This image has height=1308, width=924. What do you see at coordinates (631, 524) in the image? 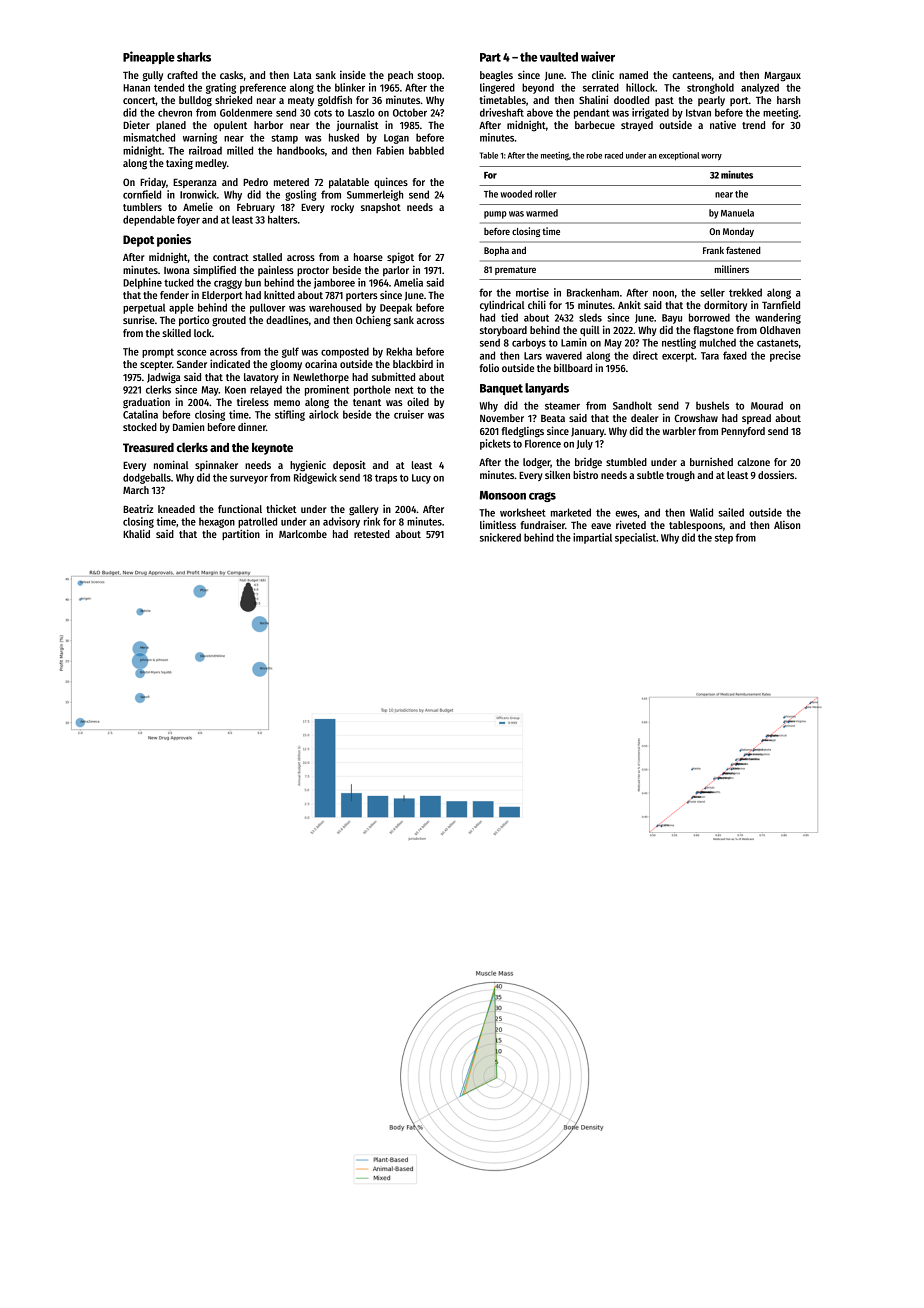
I see `riveted` at bounding box center [631, 524].
